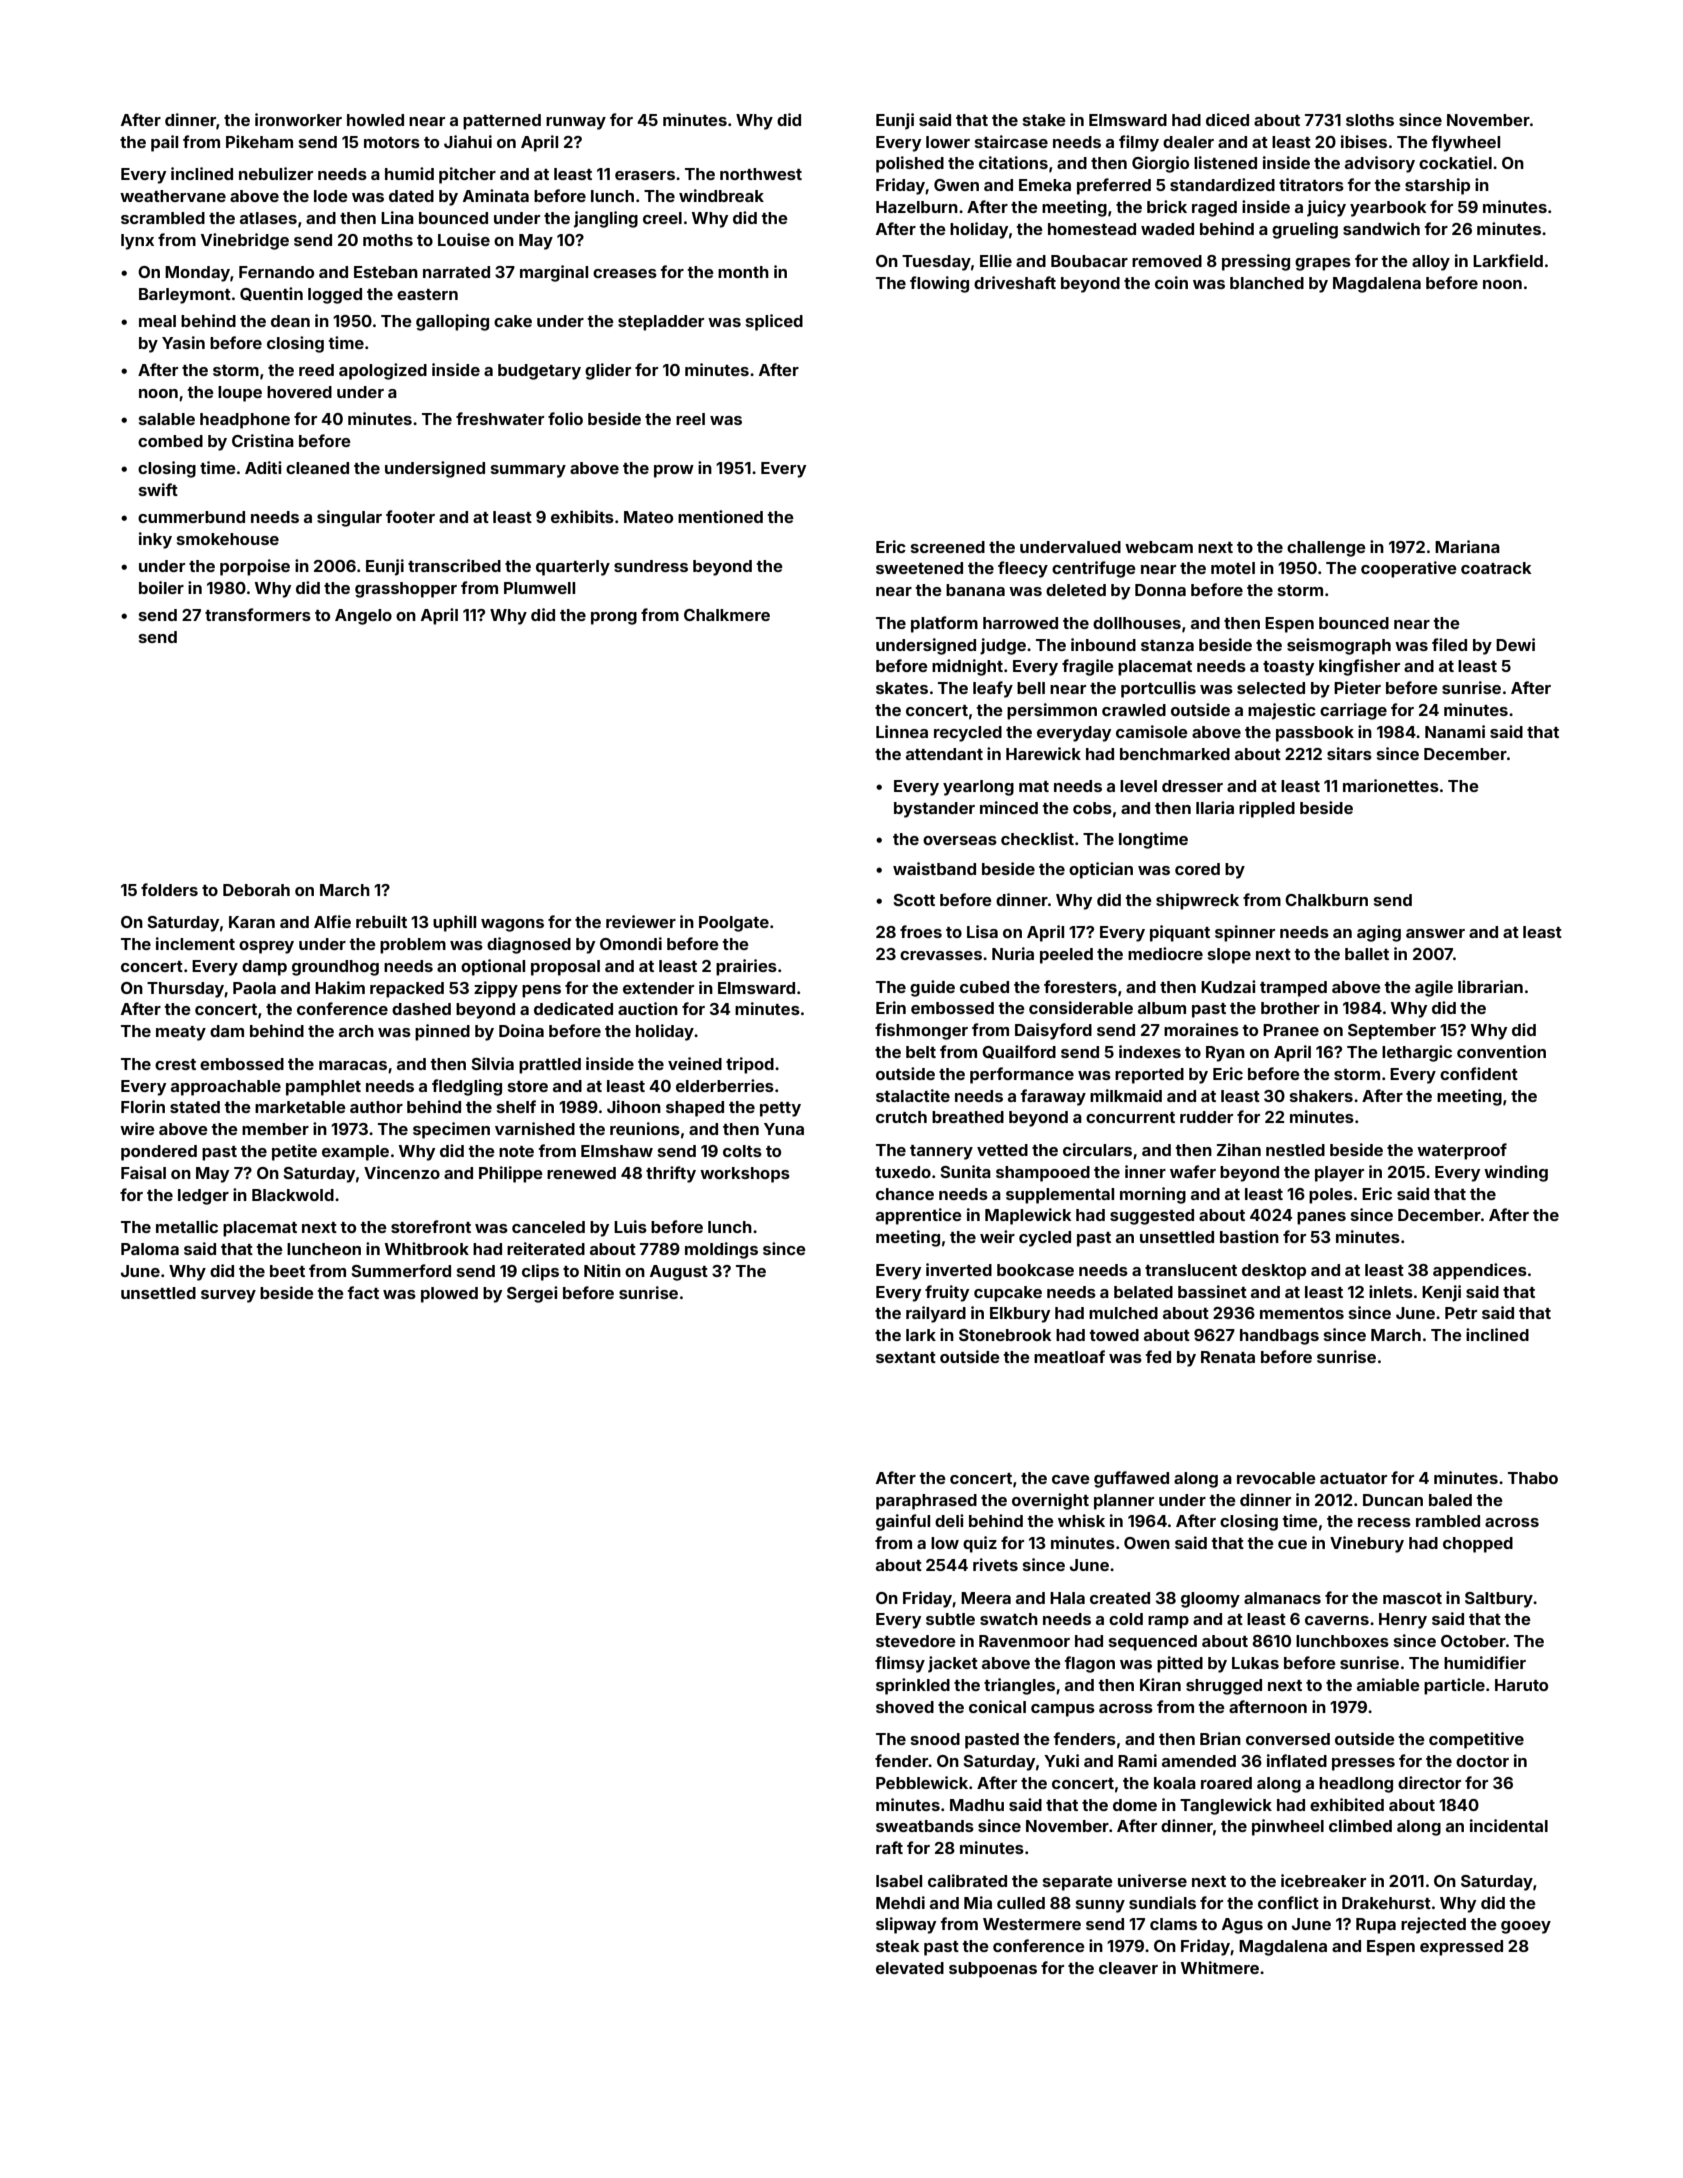  Describe the element at coordinates (674, 471) in the screenshot. I see `prow` at that location.
